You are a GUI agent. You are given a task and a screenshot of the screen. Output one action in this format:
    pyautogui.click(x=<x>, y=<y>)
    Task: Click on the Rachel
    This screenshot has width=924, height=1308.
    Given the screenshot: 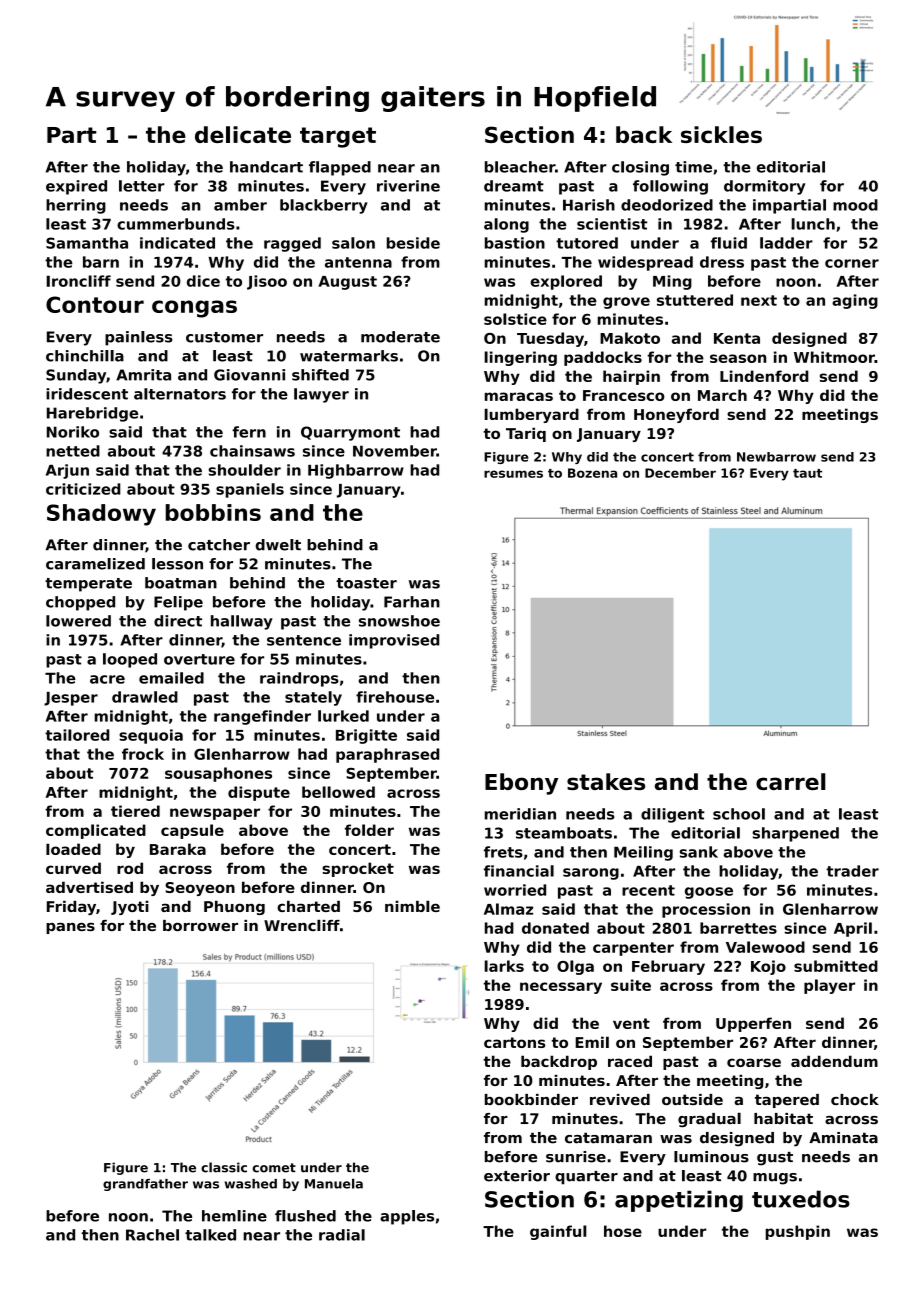 What is the action you would take?
    pyautogui.click(x=152, y=1235)
